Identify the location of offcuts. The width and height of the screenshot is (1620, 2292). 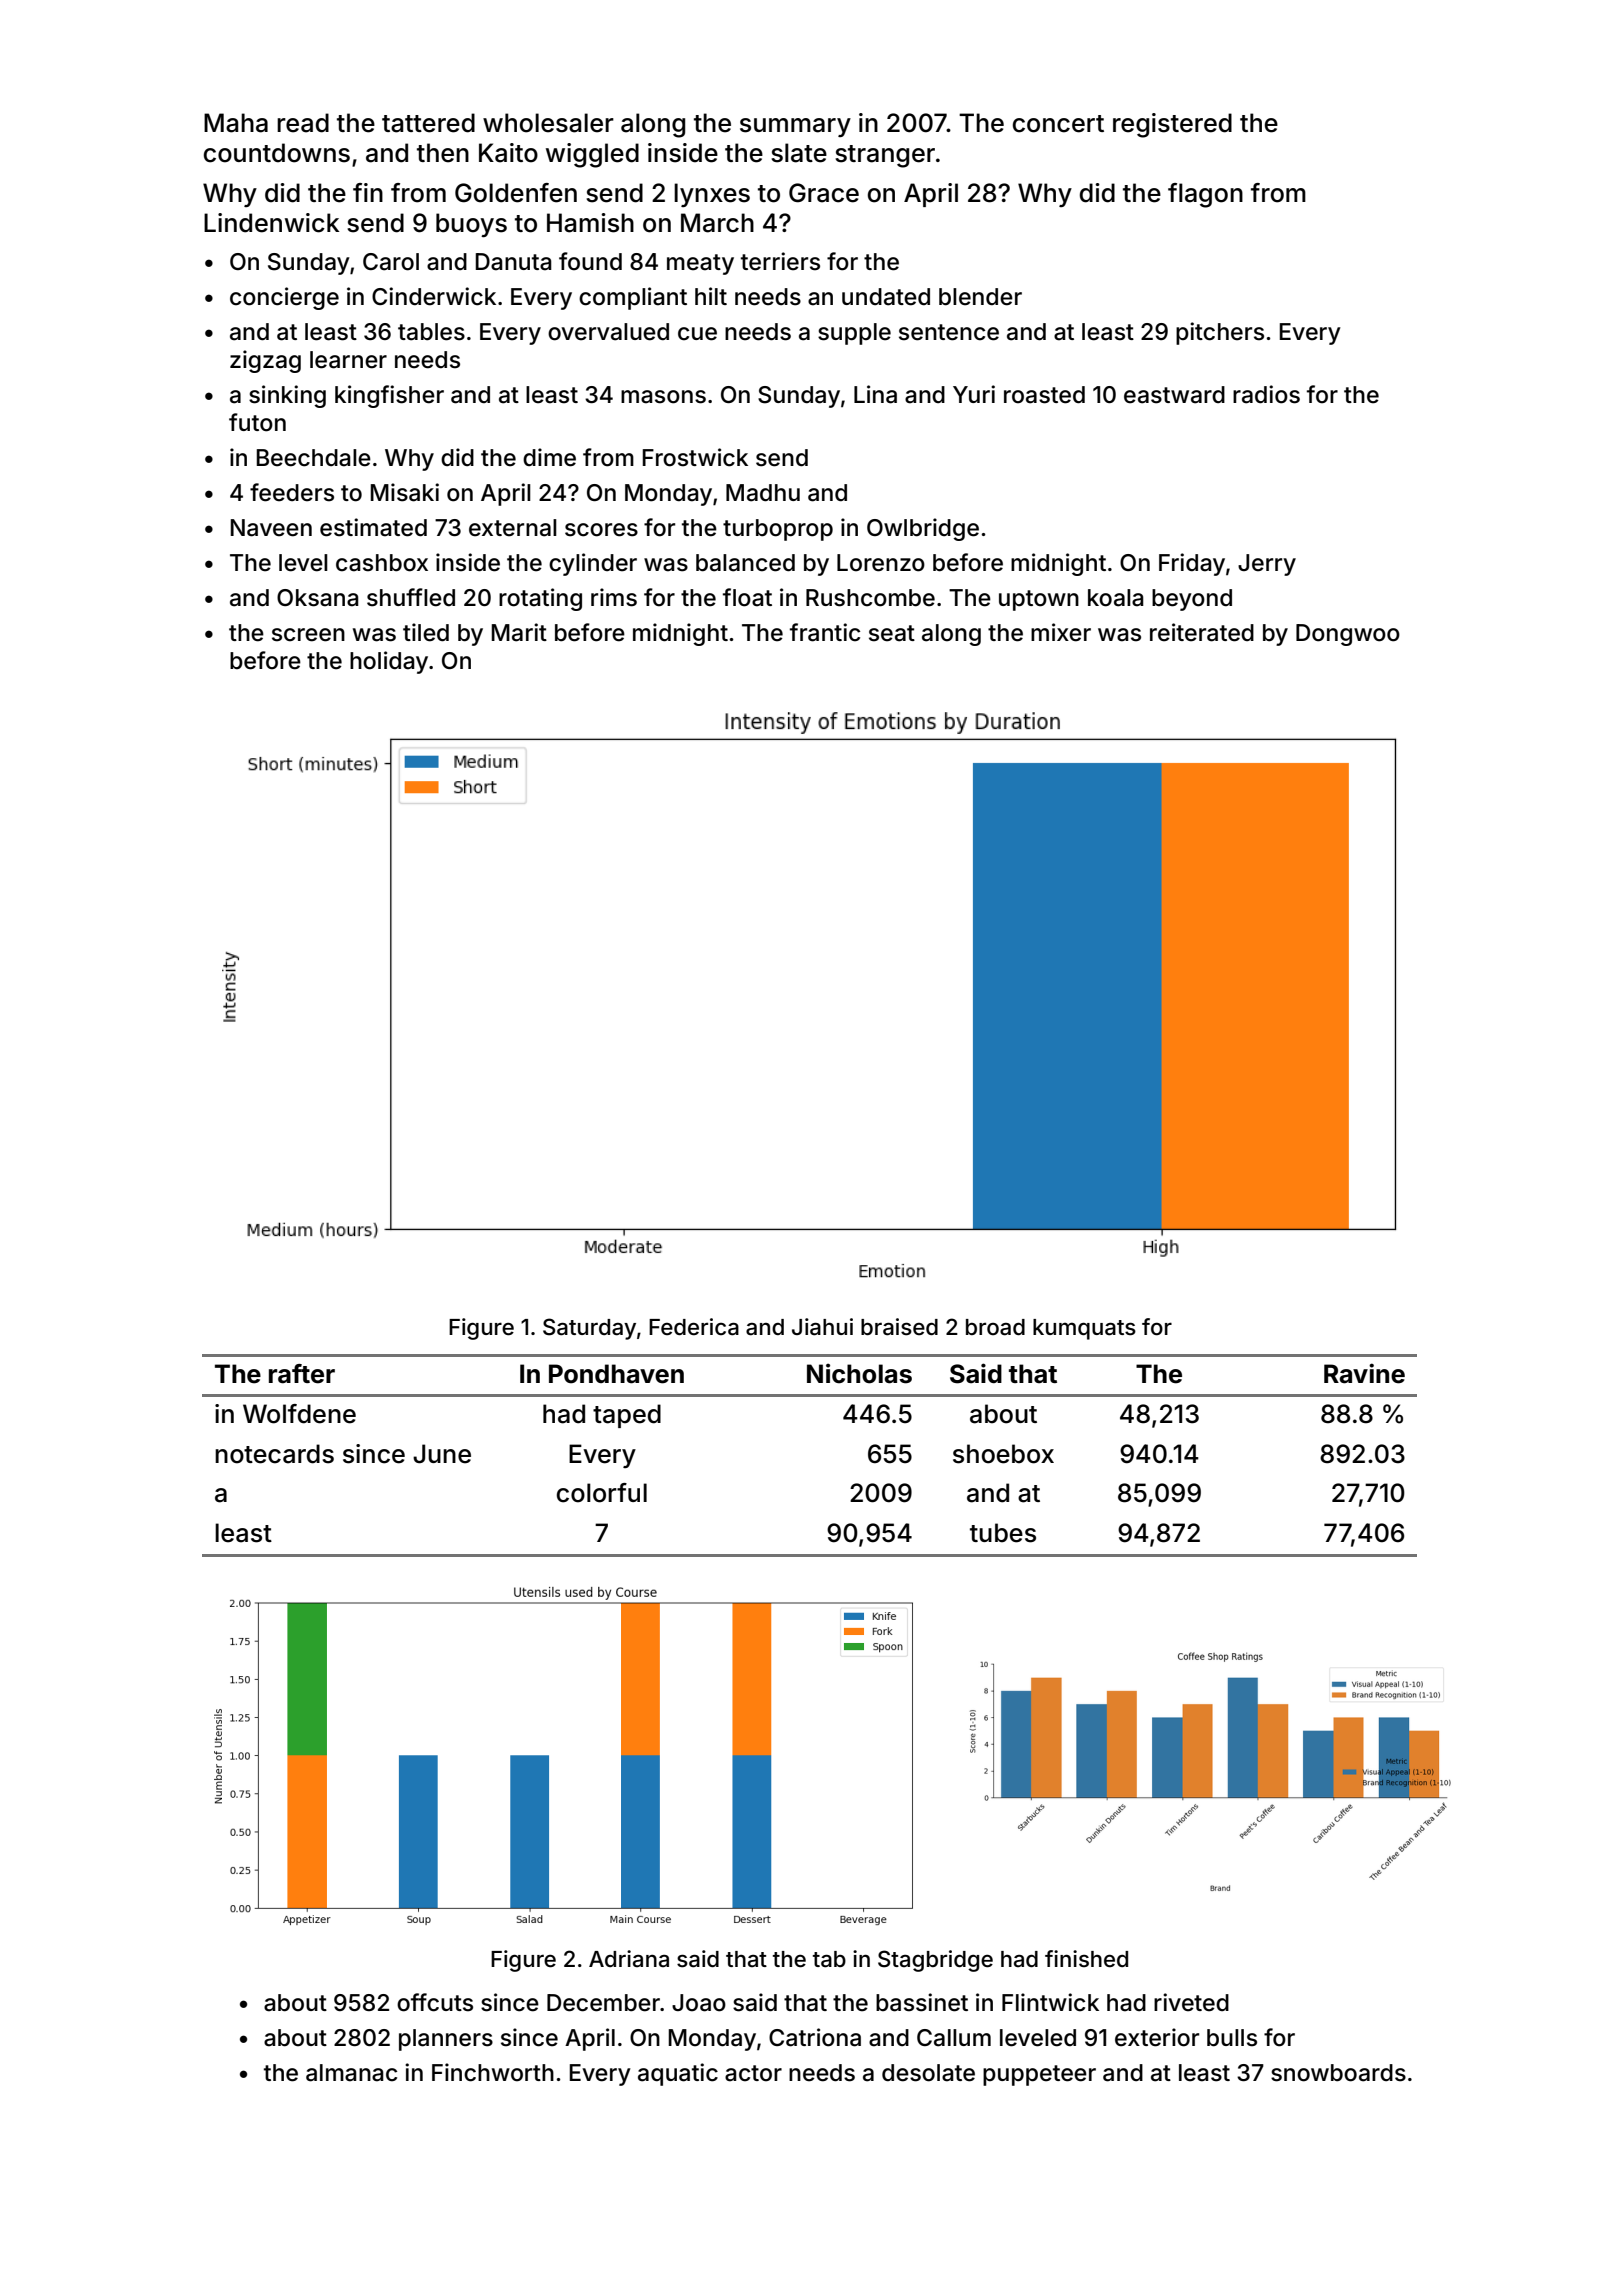
(435, 2002).
